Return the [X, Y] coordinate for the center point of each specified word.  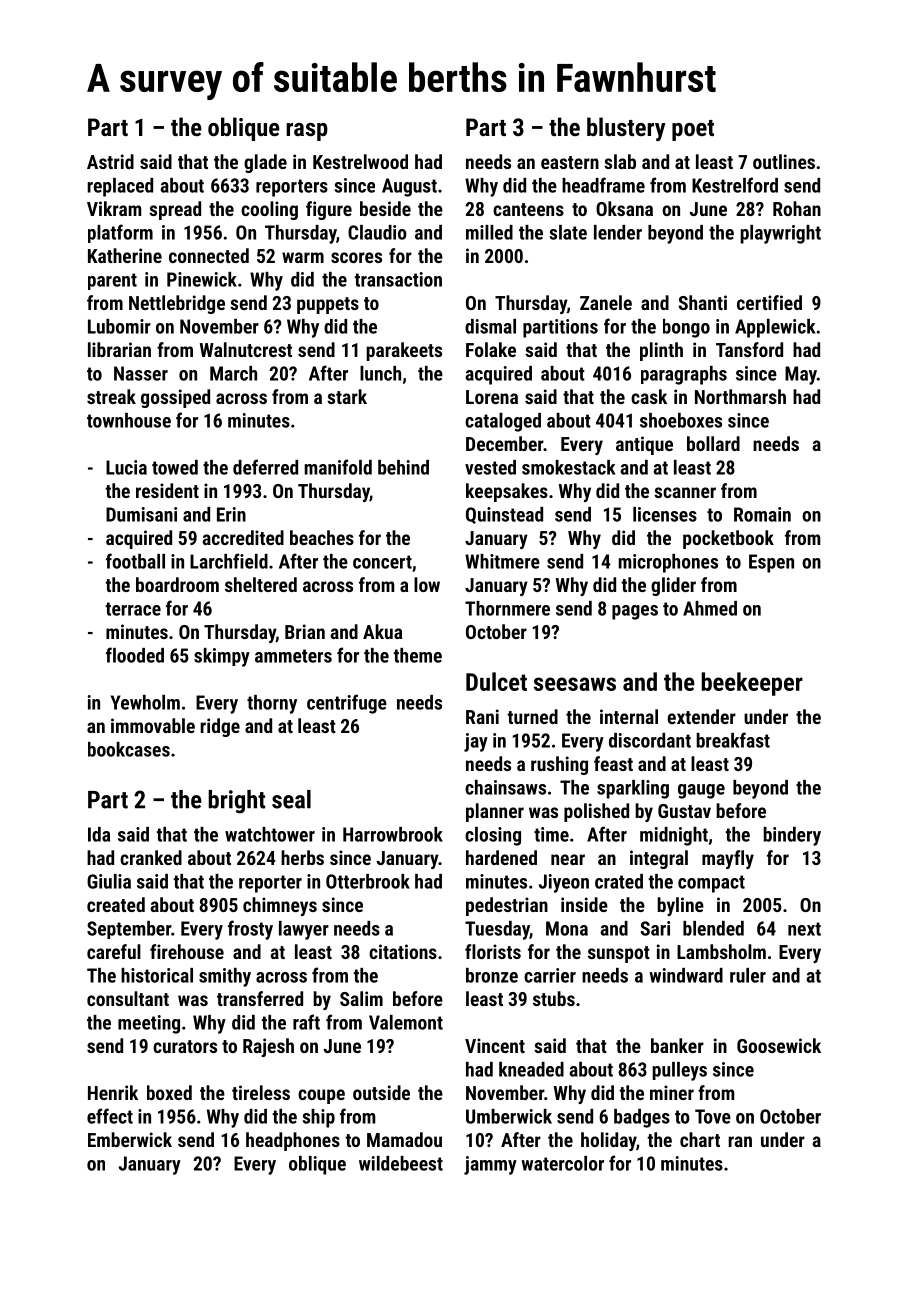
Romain [762, 514]
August [409, 187]
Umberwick [509, 1116]
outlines [784, 161]
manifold [338, 467]
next [804, 929]
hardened [501, 857]
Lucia [126, 467]
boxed [169, 1092]
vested [490, 467]
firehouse [187, 951]
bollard [713, 443]
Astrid [110, 161]
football [135, 561]
